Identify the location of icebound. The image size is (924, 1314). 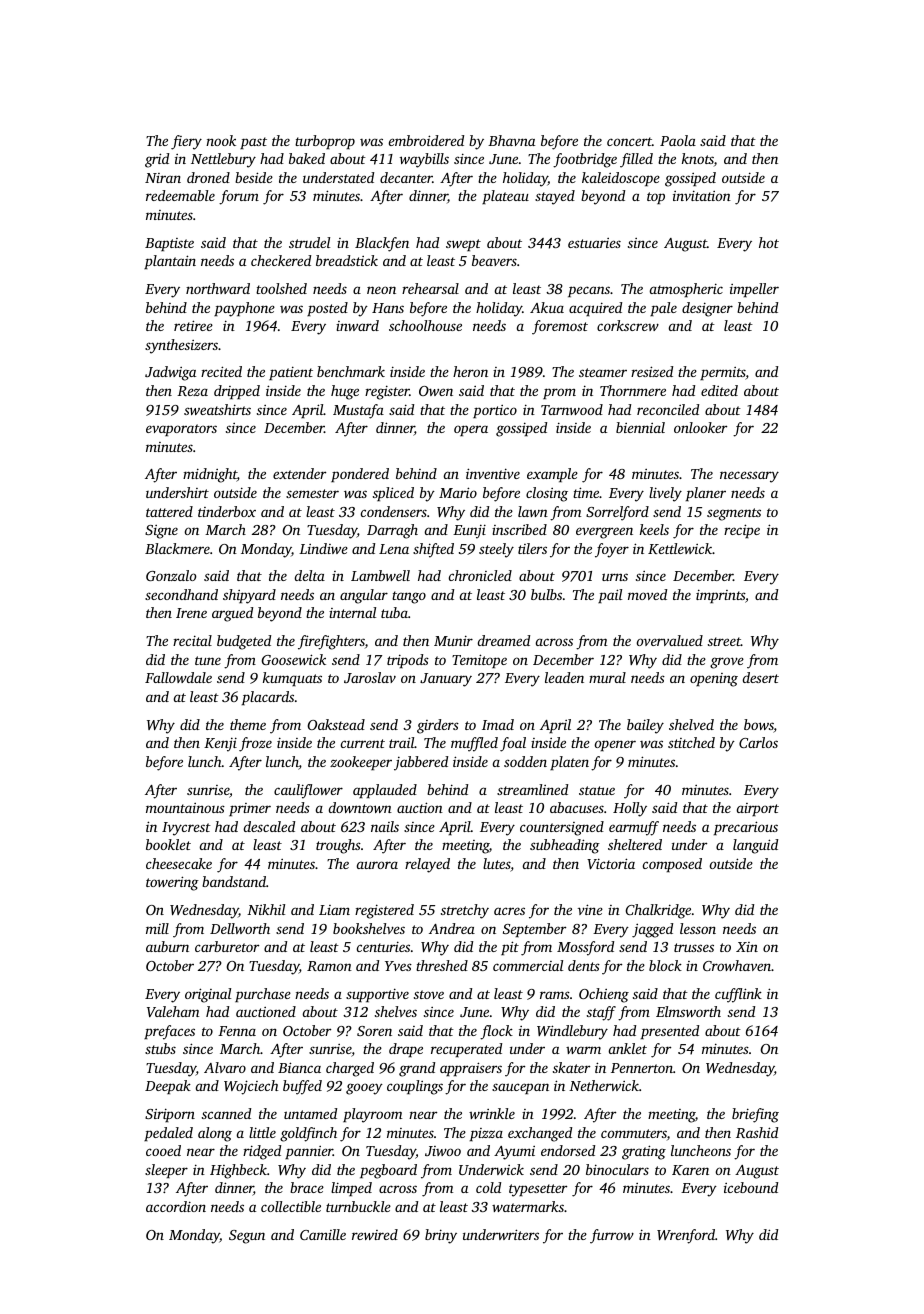
(751, 1187).
